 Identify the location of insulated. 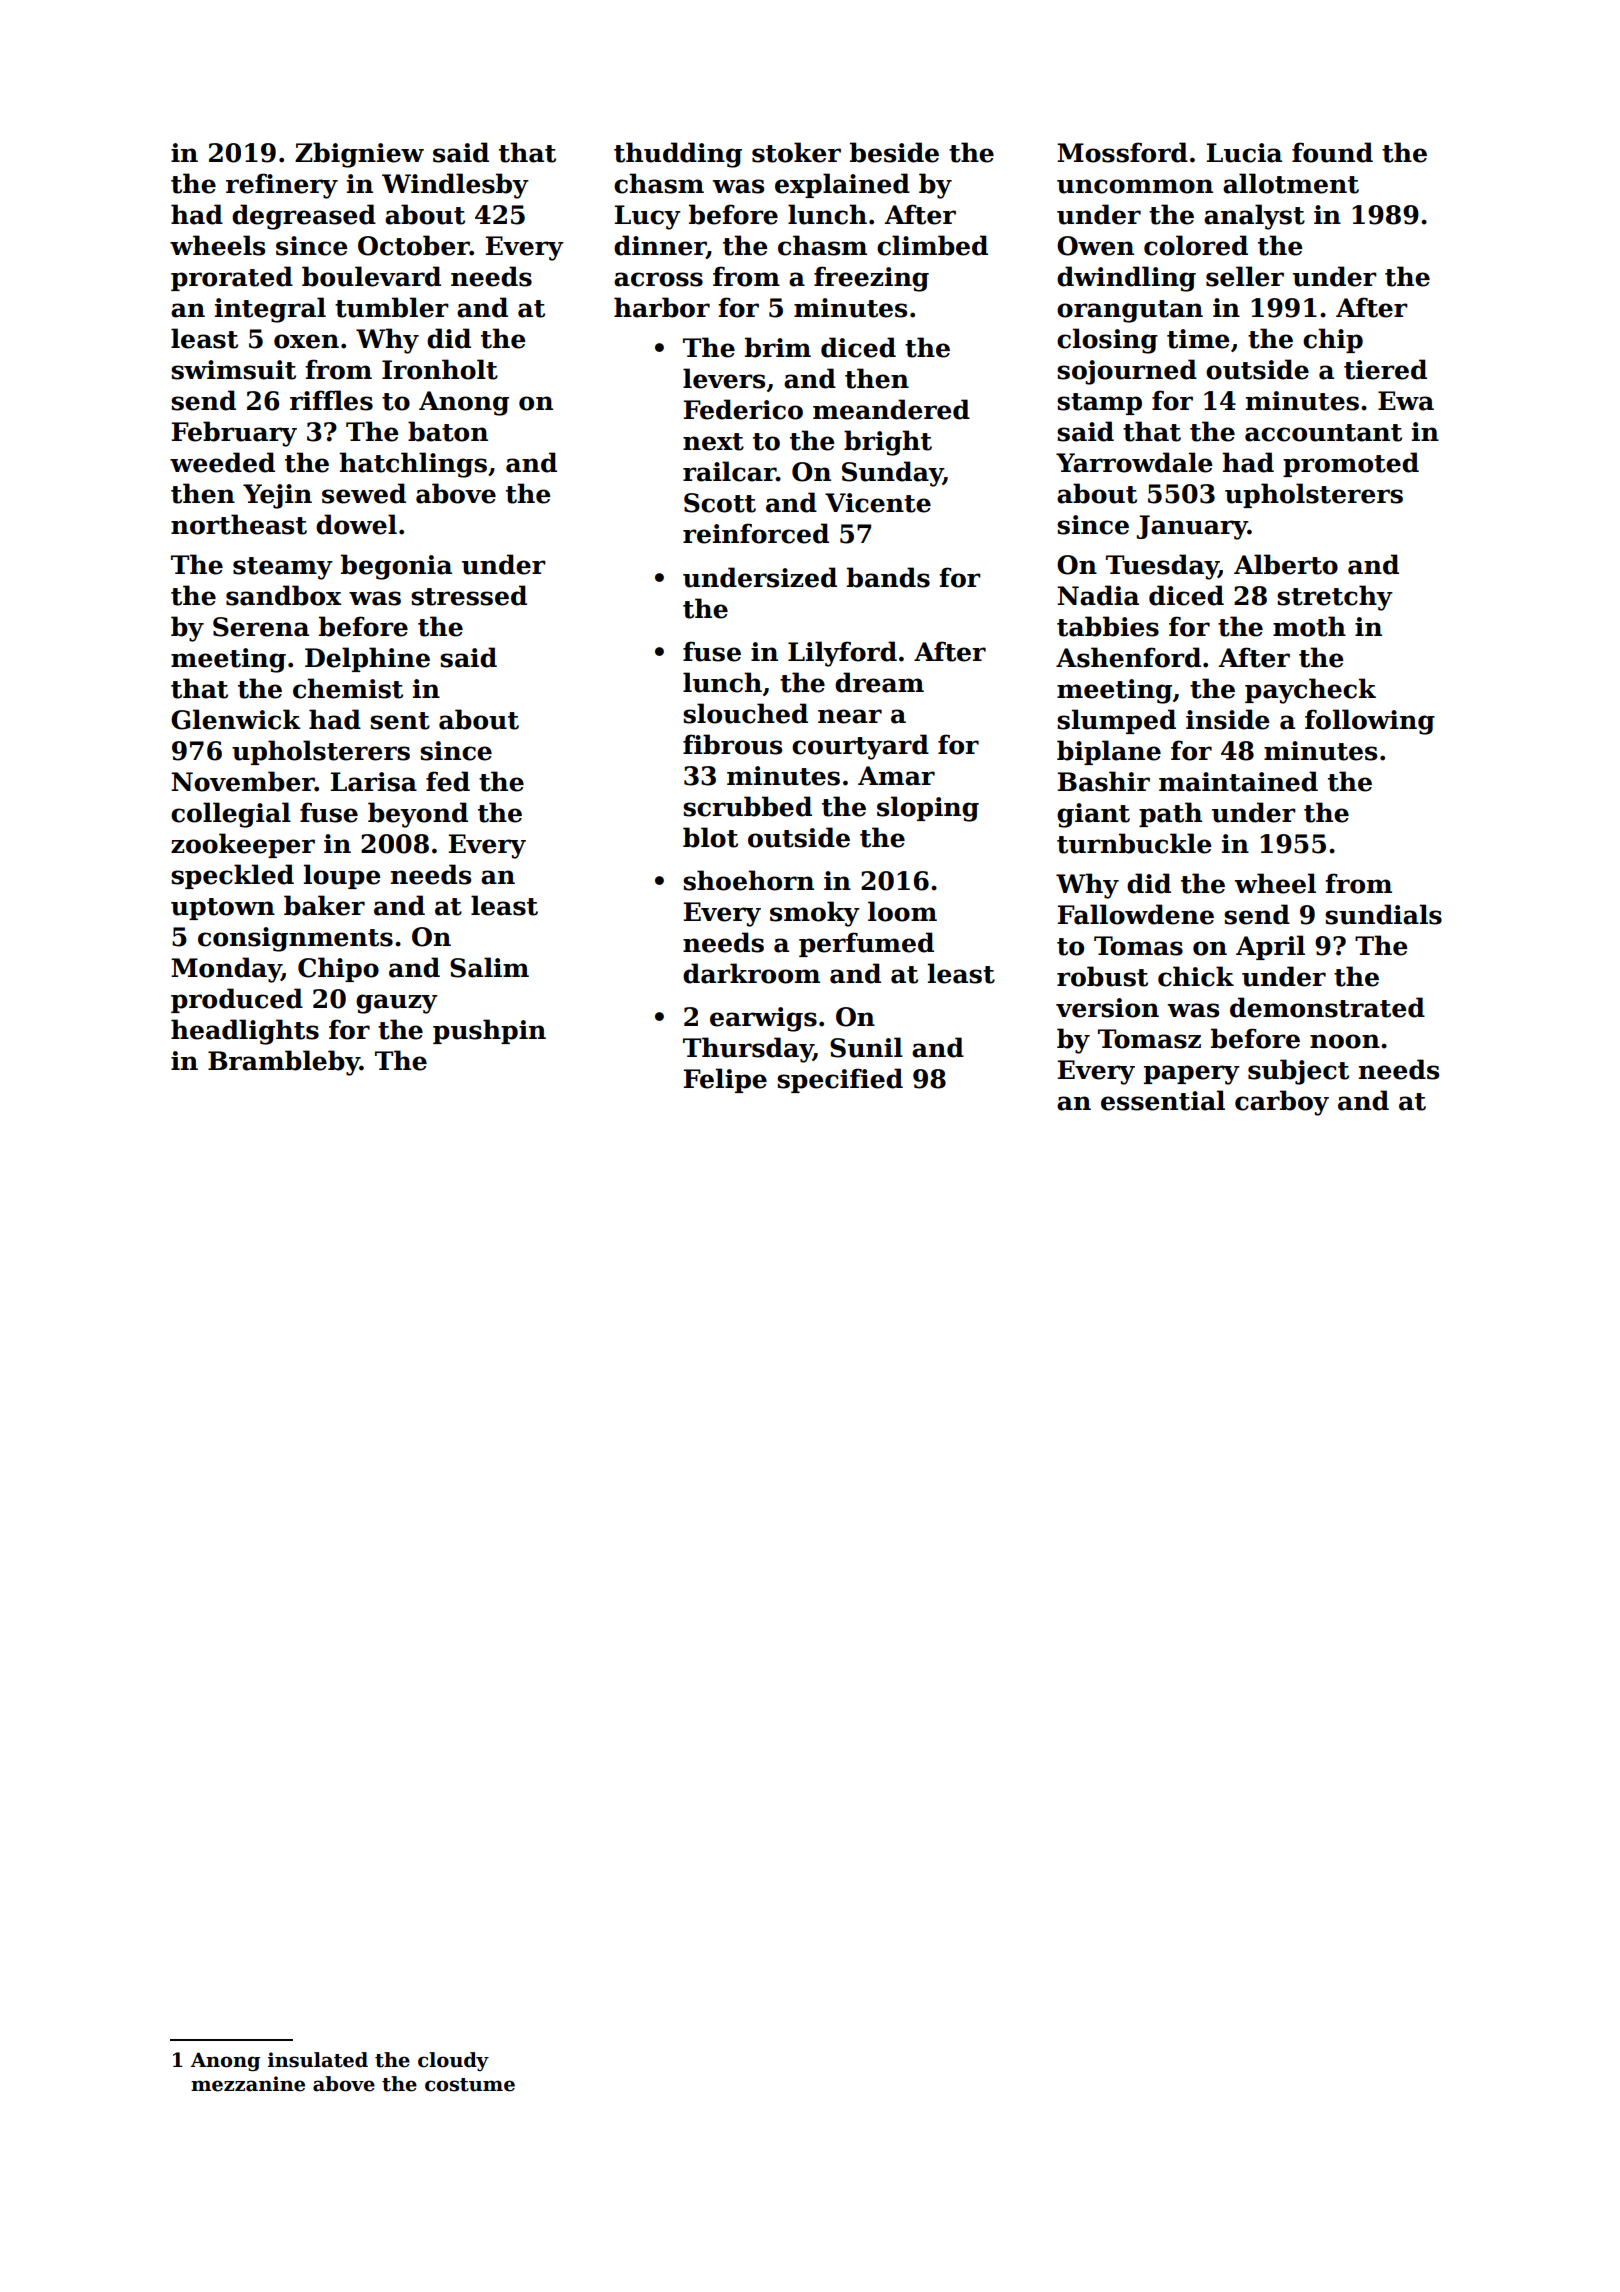
(318, 2060).
